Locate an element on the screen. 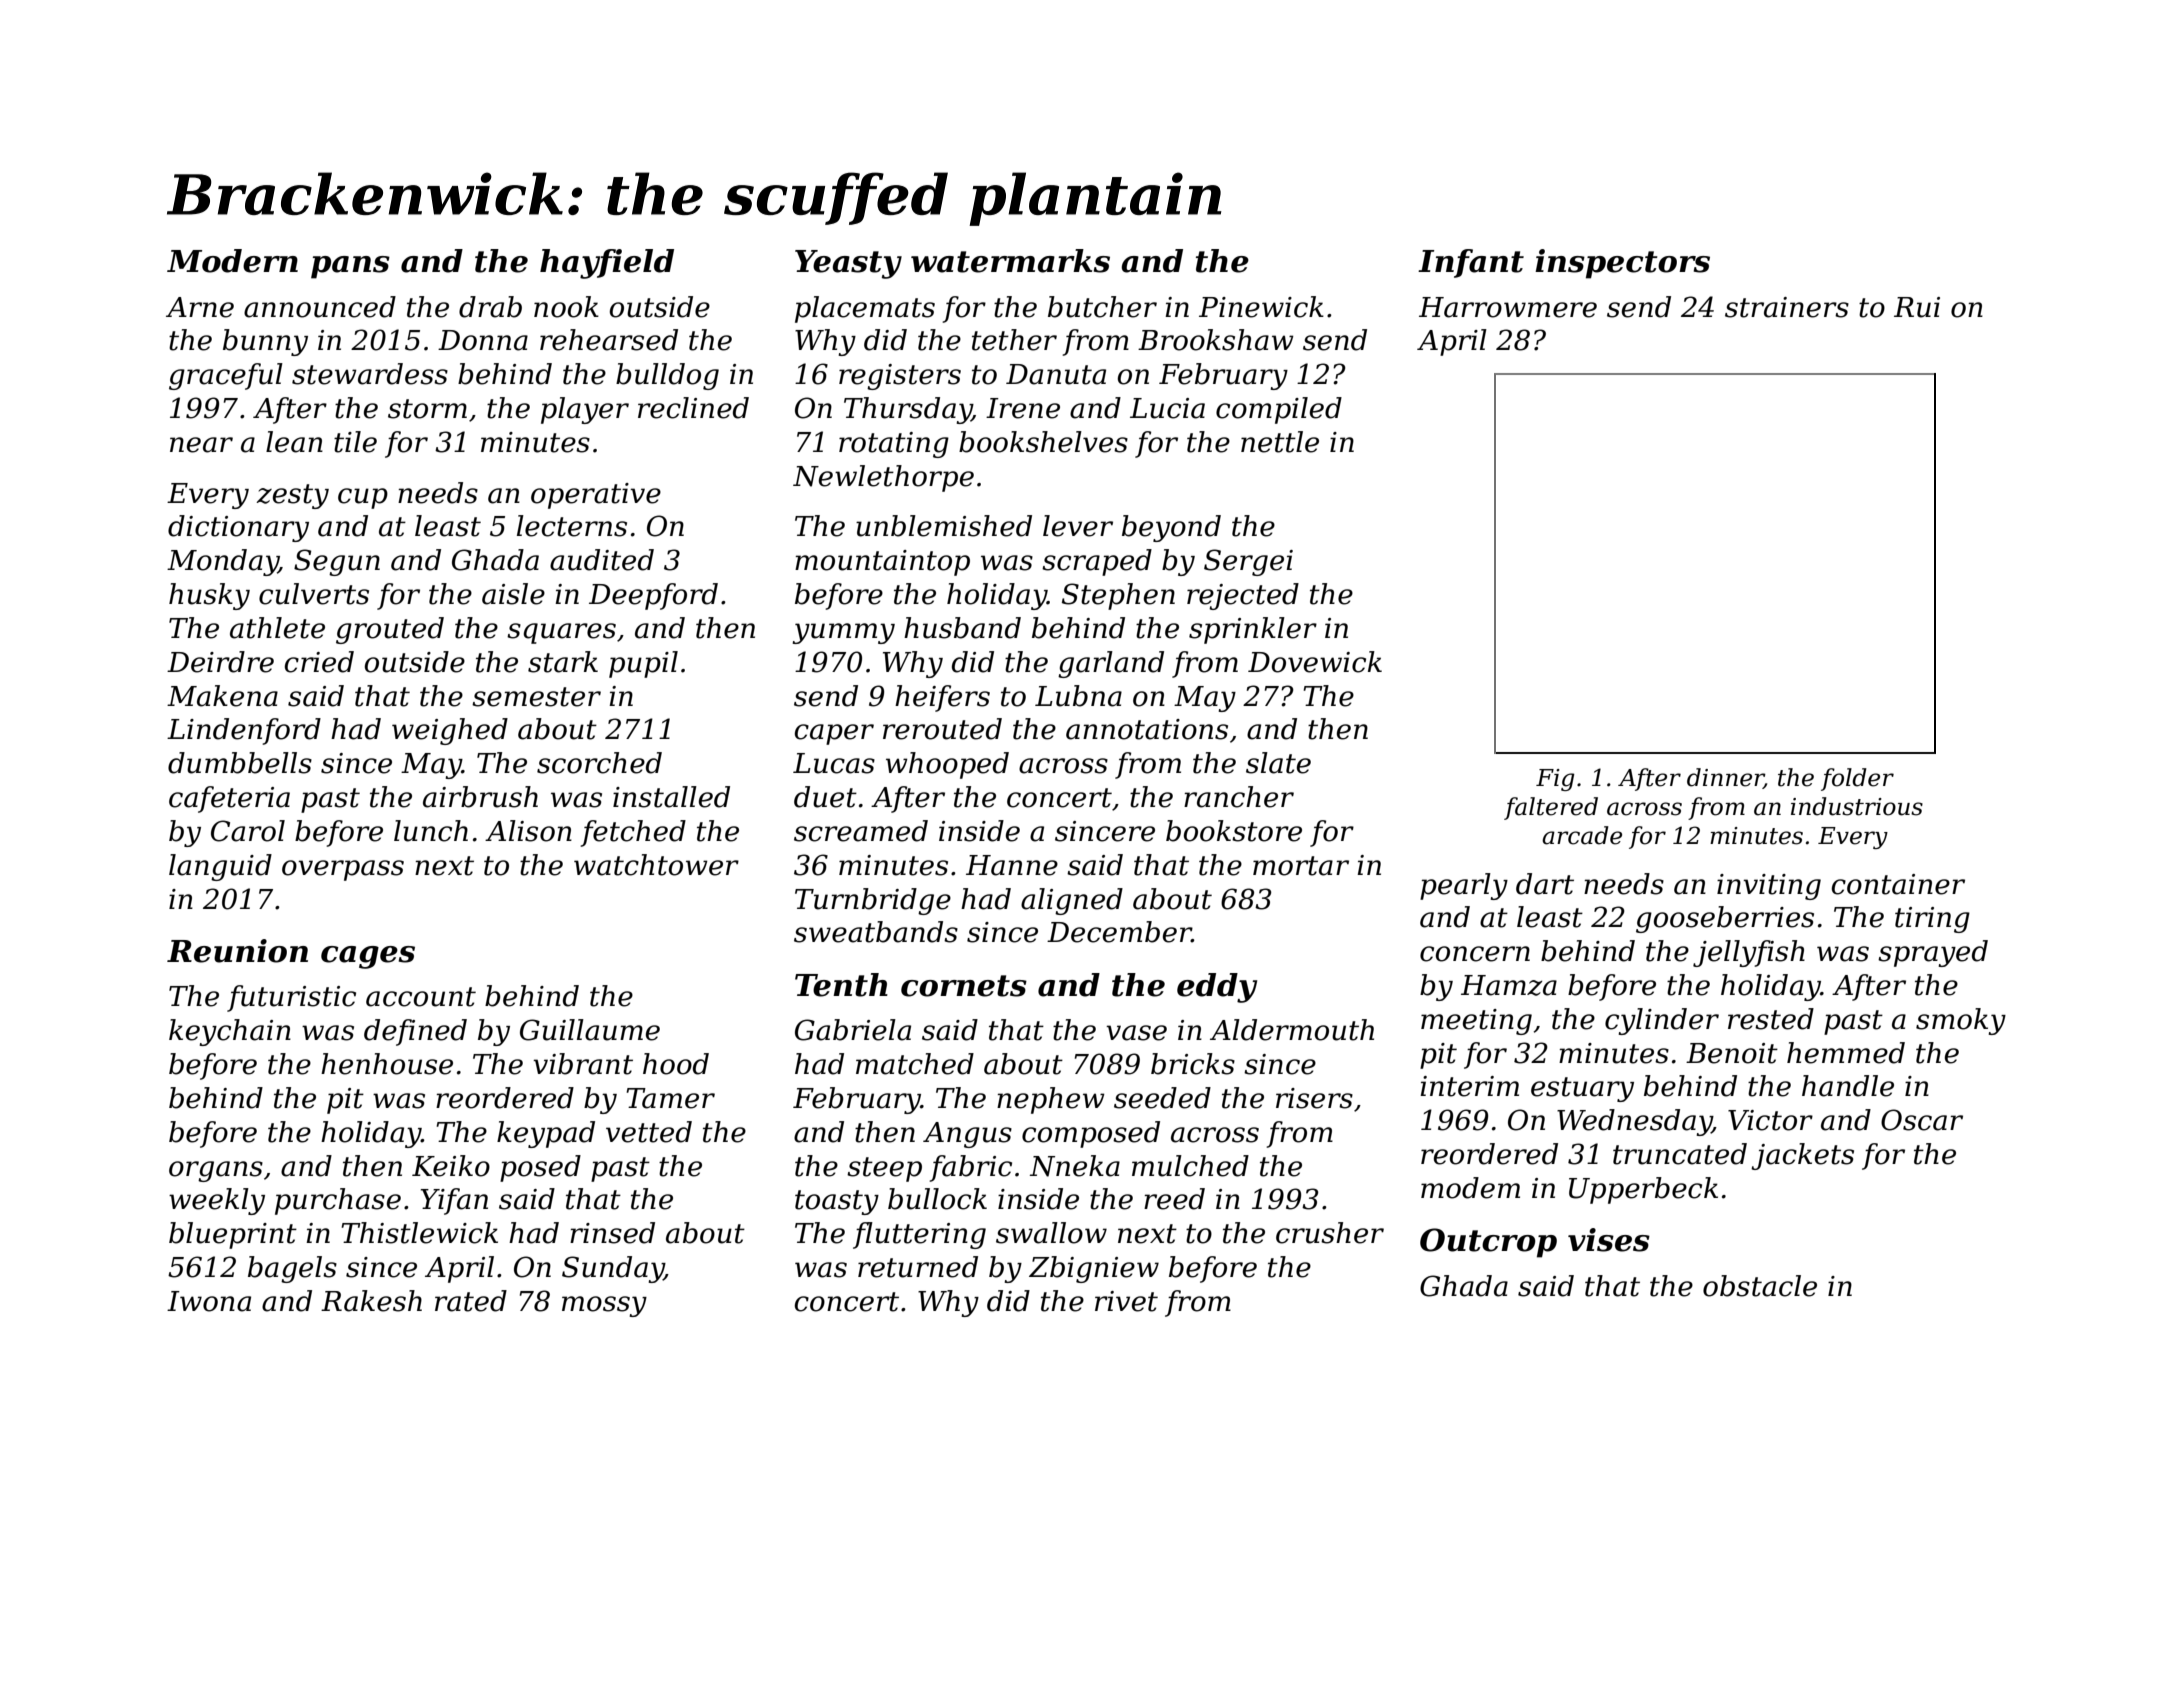 Image resolution: width=2178 pixels, height=1683 pixels. Arne is located at coordinates (200, 307).
